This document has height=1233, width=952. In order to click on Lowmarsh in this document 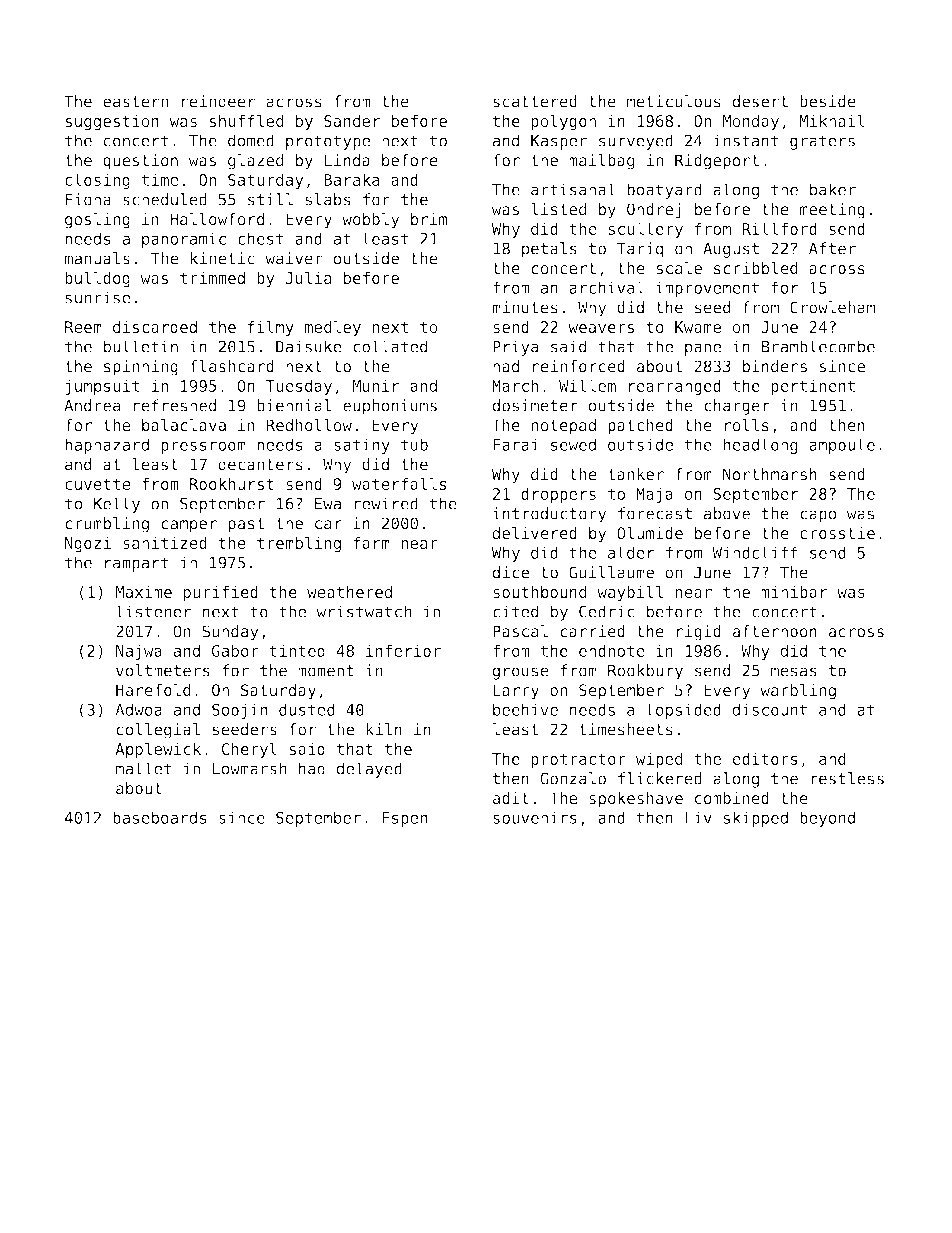, I will do `click(250, 768)`.
